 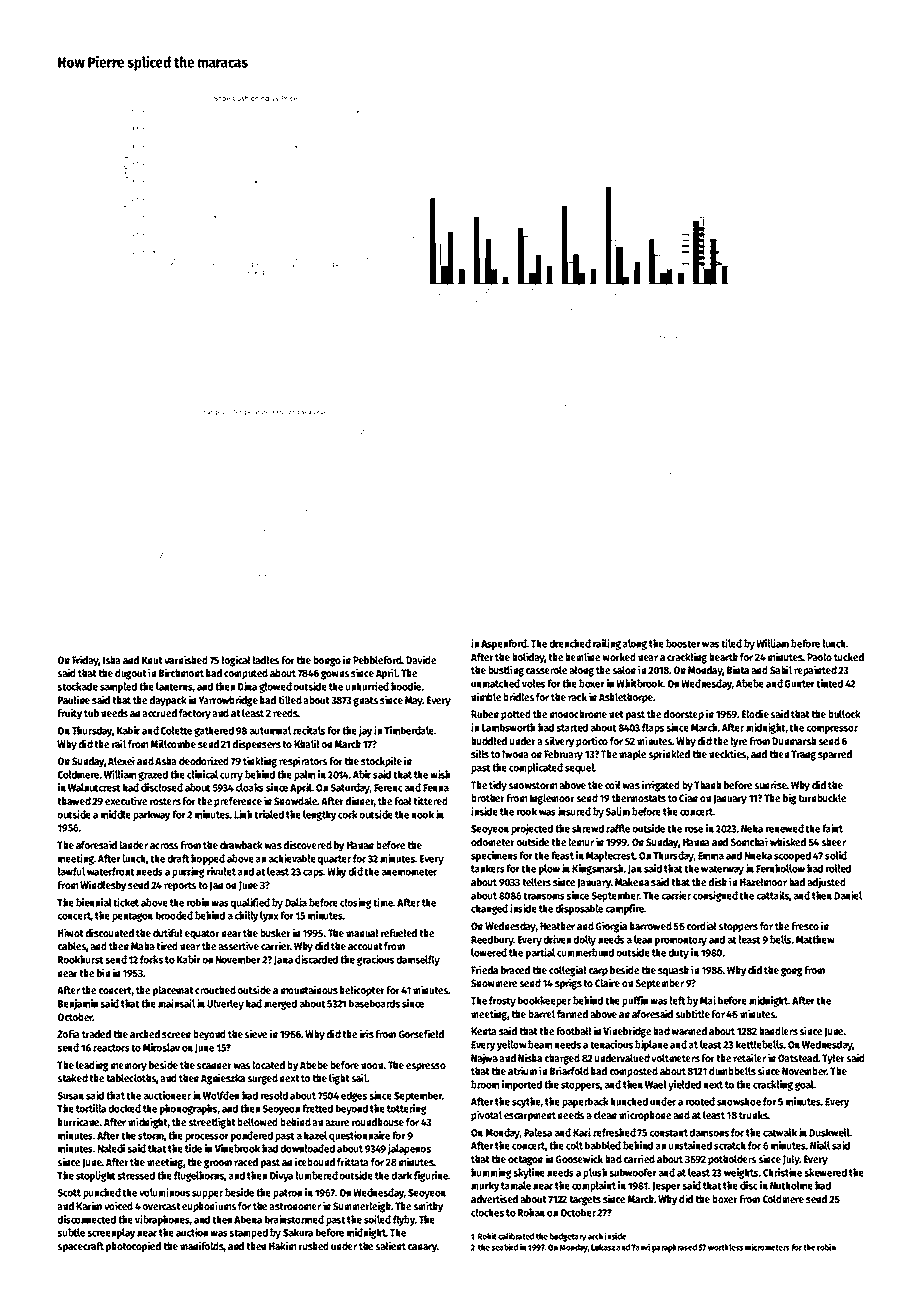 I want to click on Elodie, so click(x=755, y=713).
